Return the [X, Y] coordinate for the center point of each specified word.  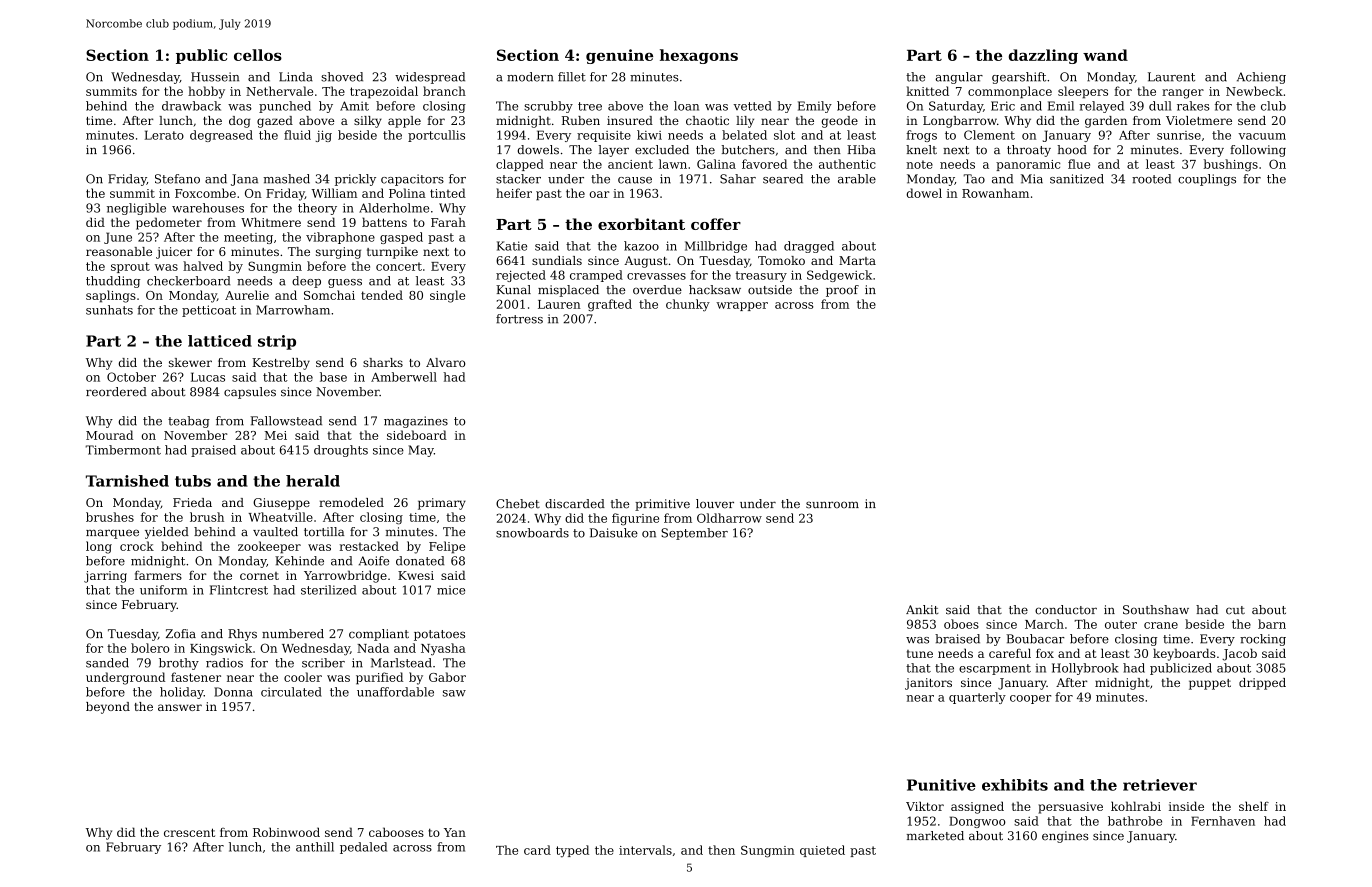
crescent [189, 832]
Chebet [518, 504]
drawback [191, 106]
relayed [1101, 107]
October [131, 377]
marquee [112, 534]
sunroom [832, 505]
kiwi [649, 135]
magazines [416, 422]
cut [1235, 610]
